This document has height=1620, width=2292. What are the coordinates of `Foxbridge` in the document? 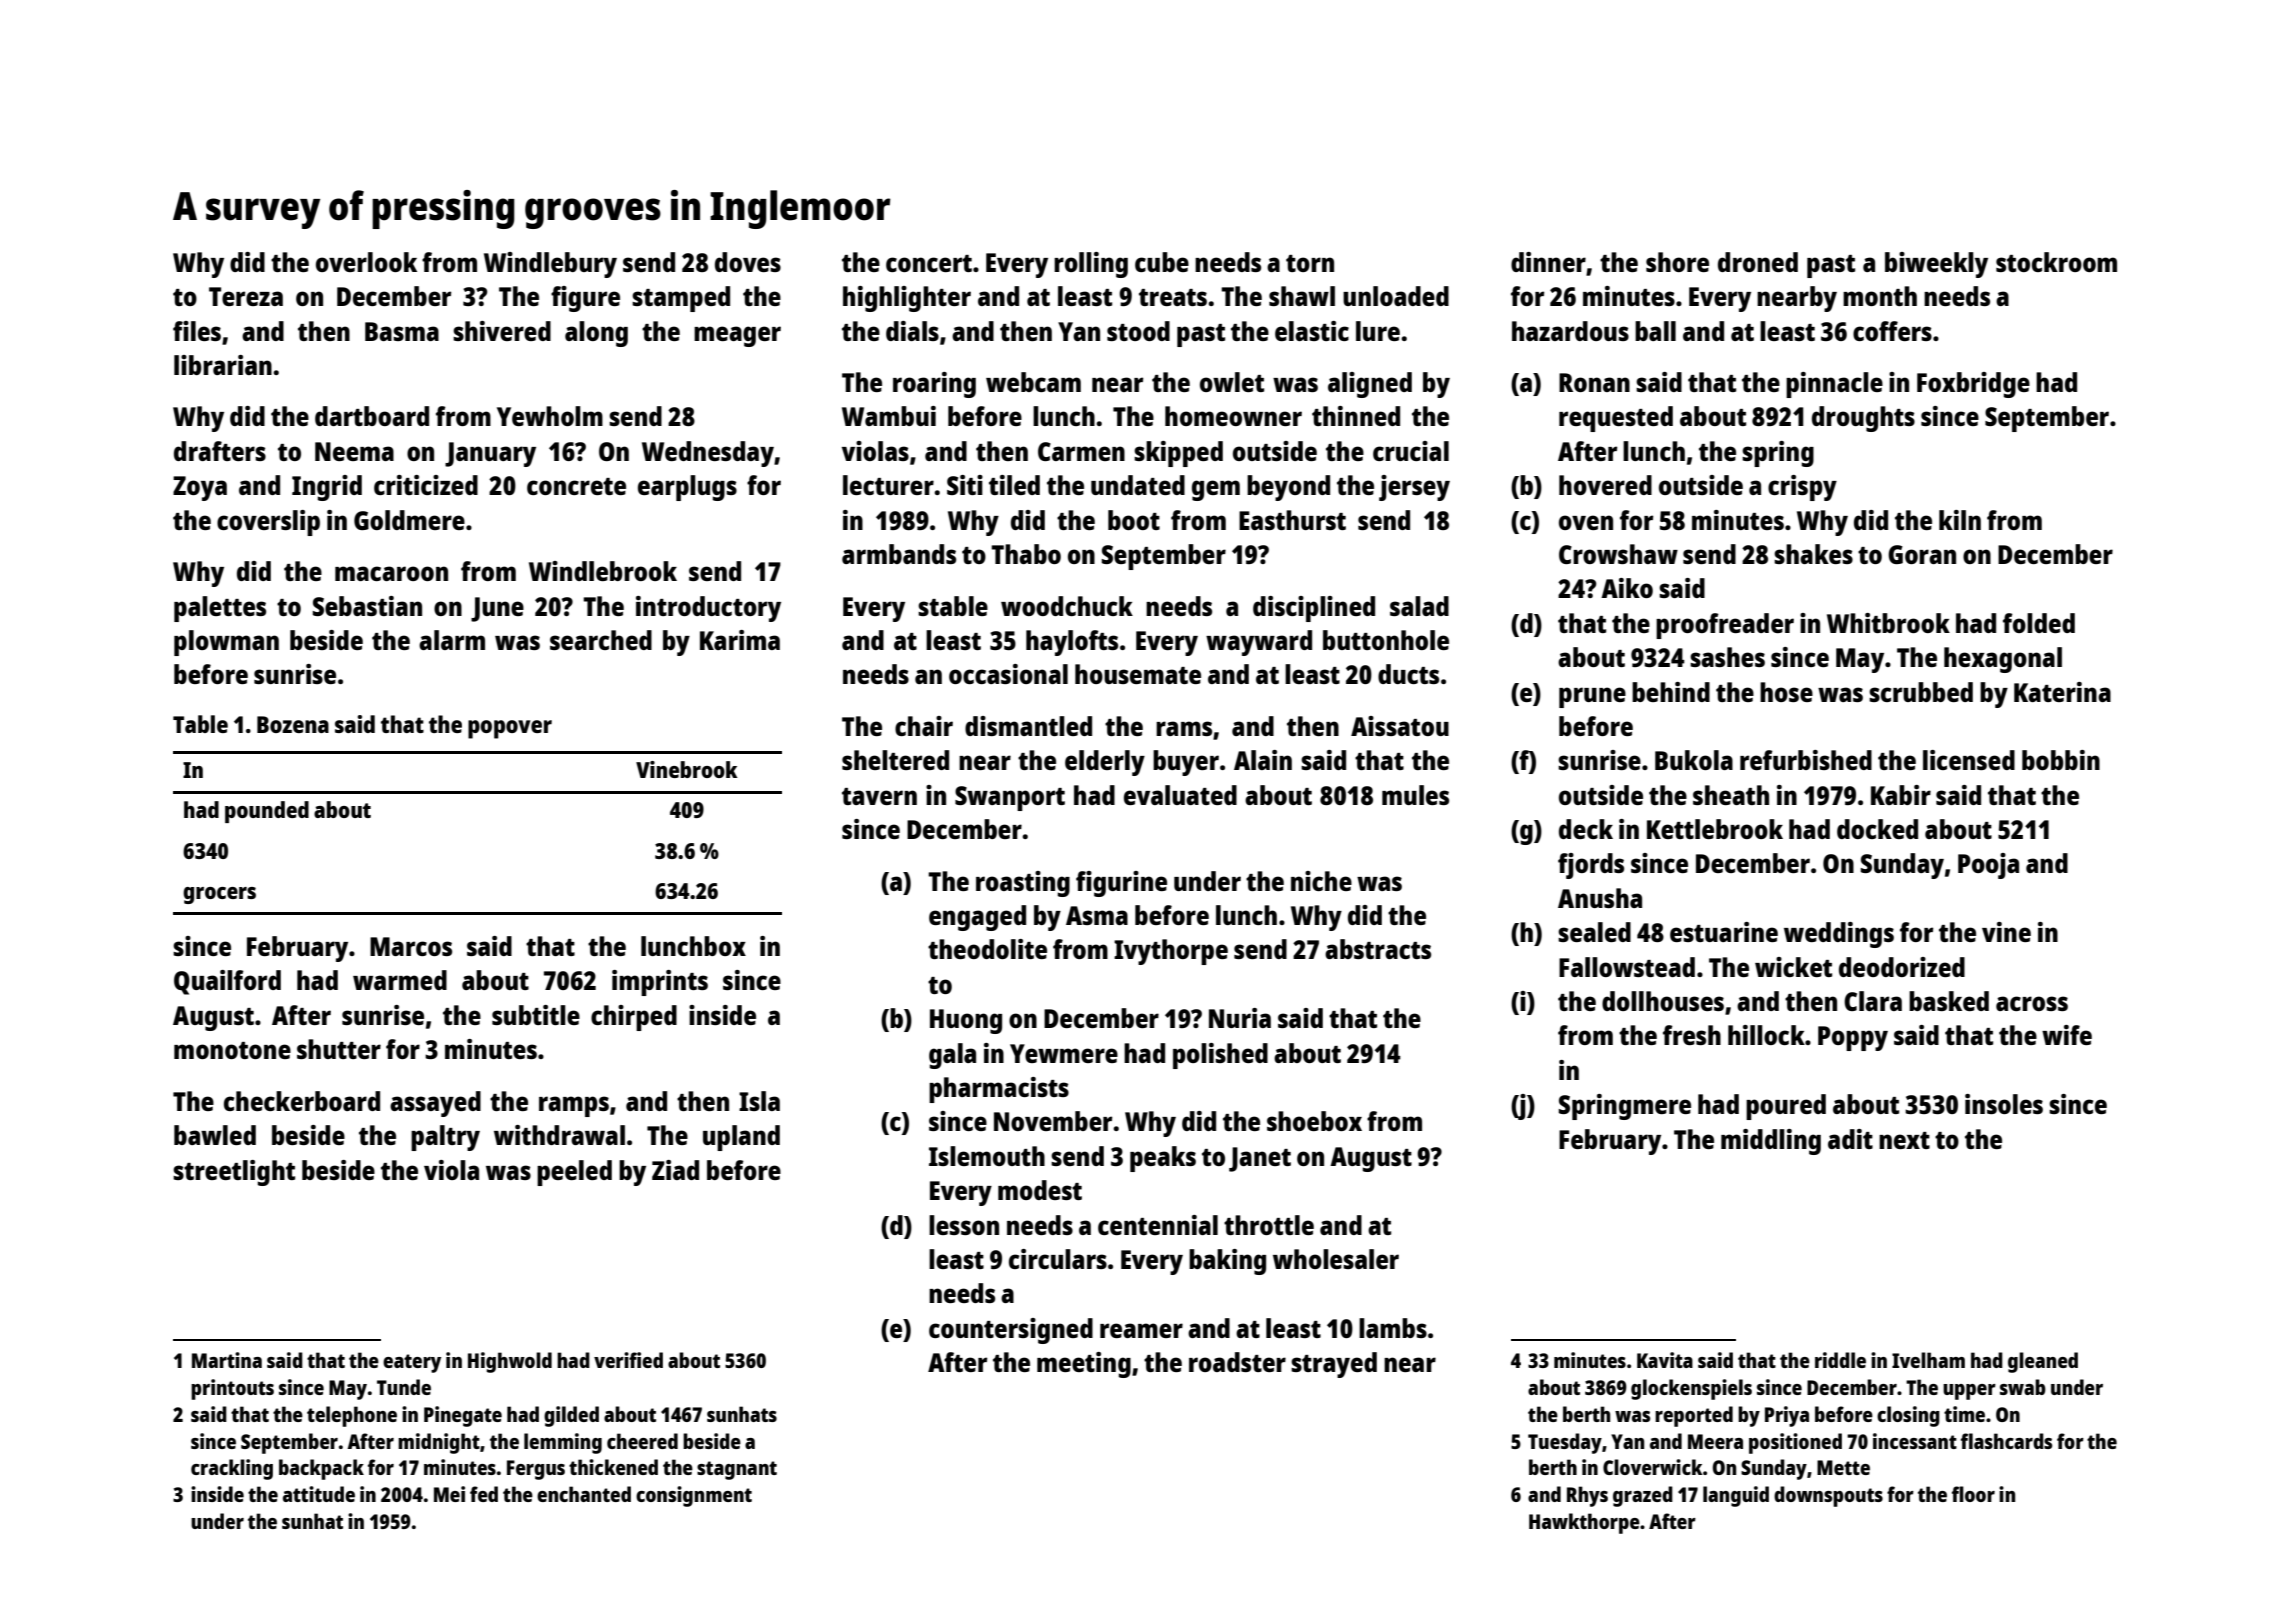 It's located at (1973, 385).
